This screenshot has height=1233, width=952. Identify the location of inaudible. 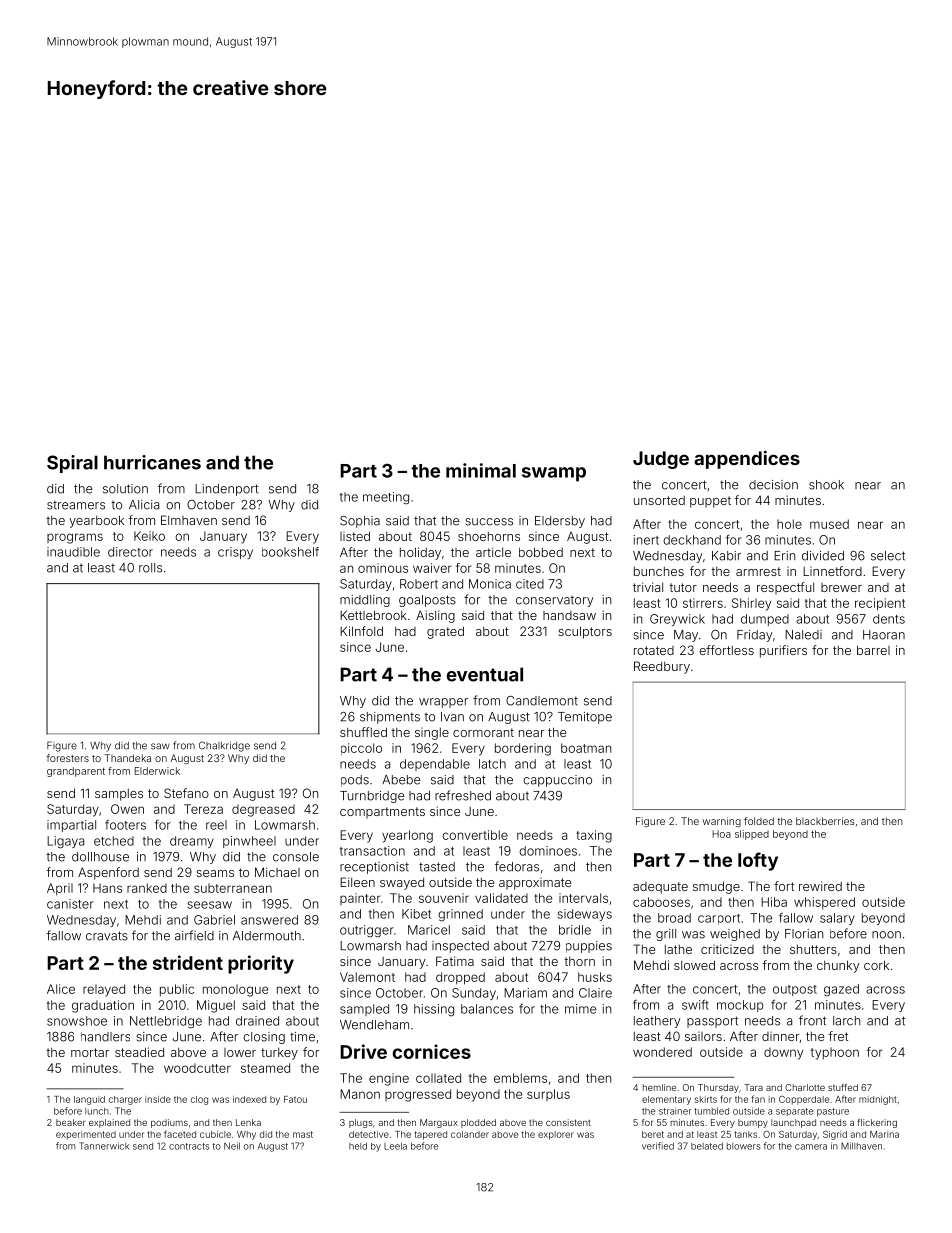
(73, 552).
